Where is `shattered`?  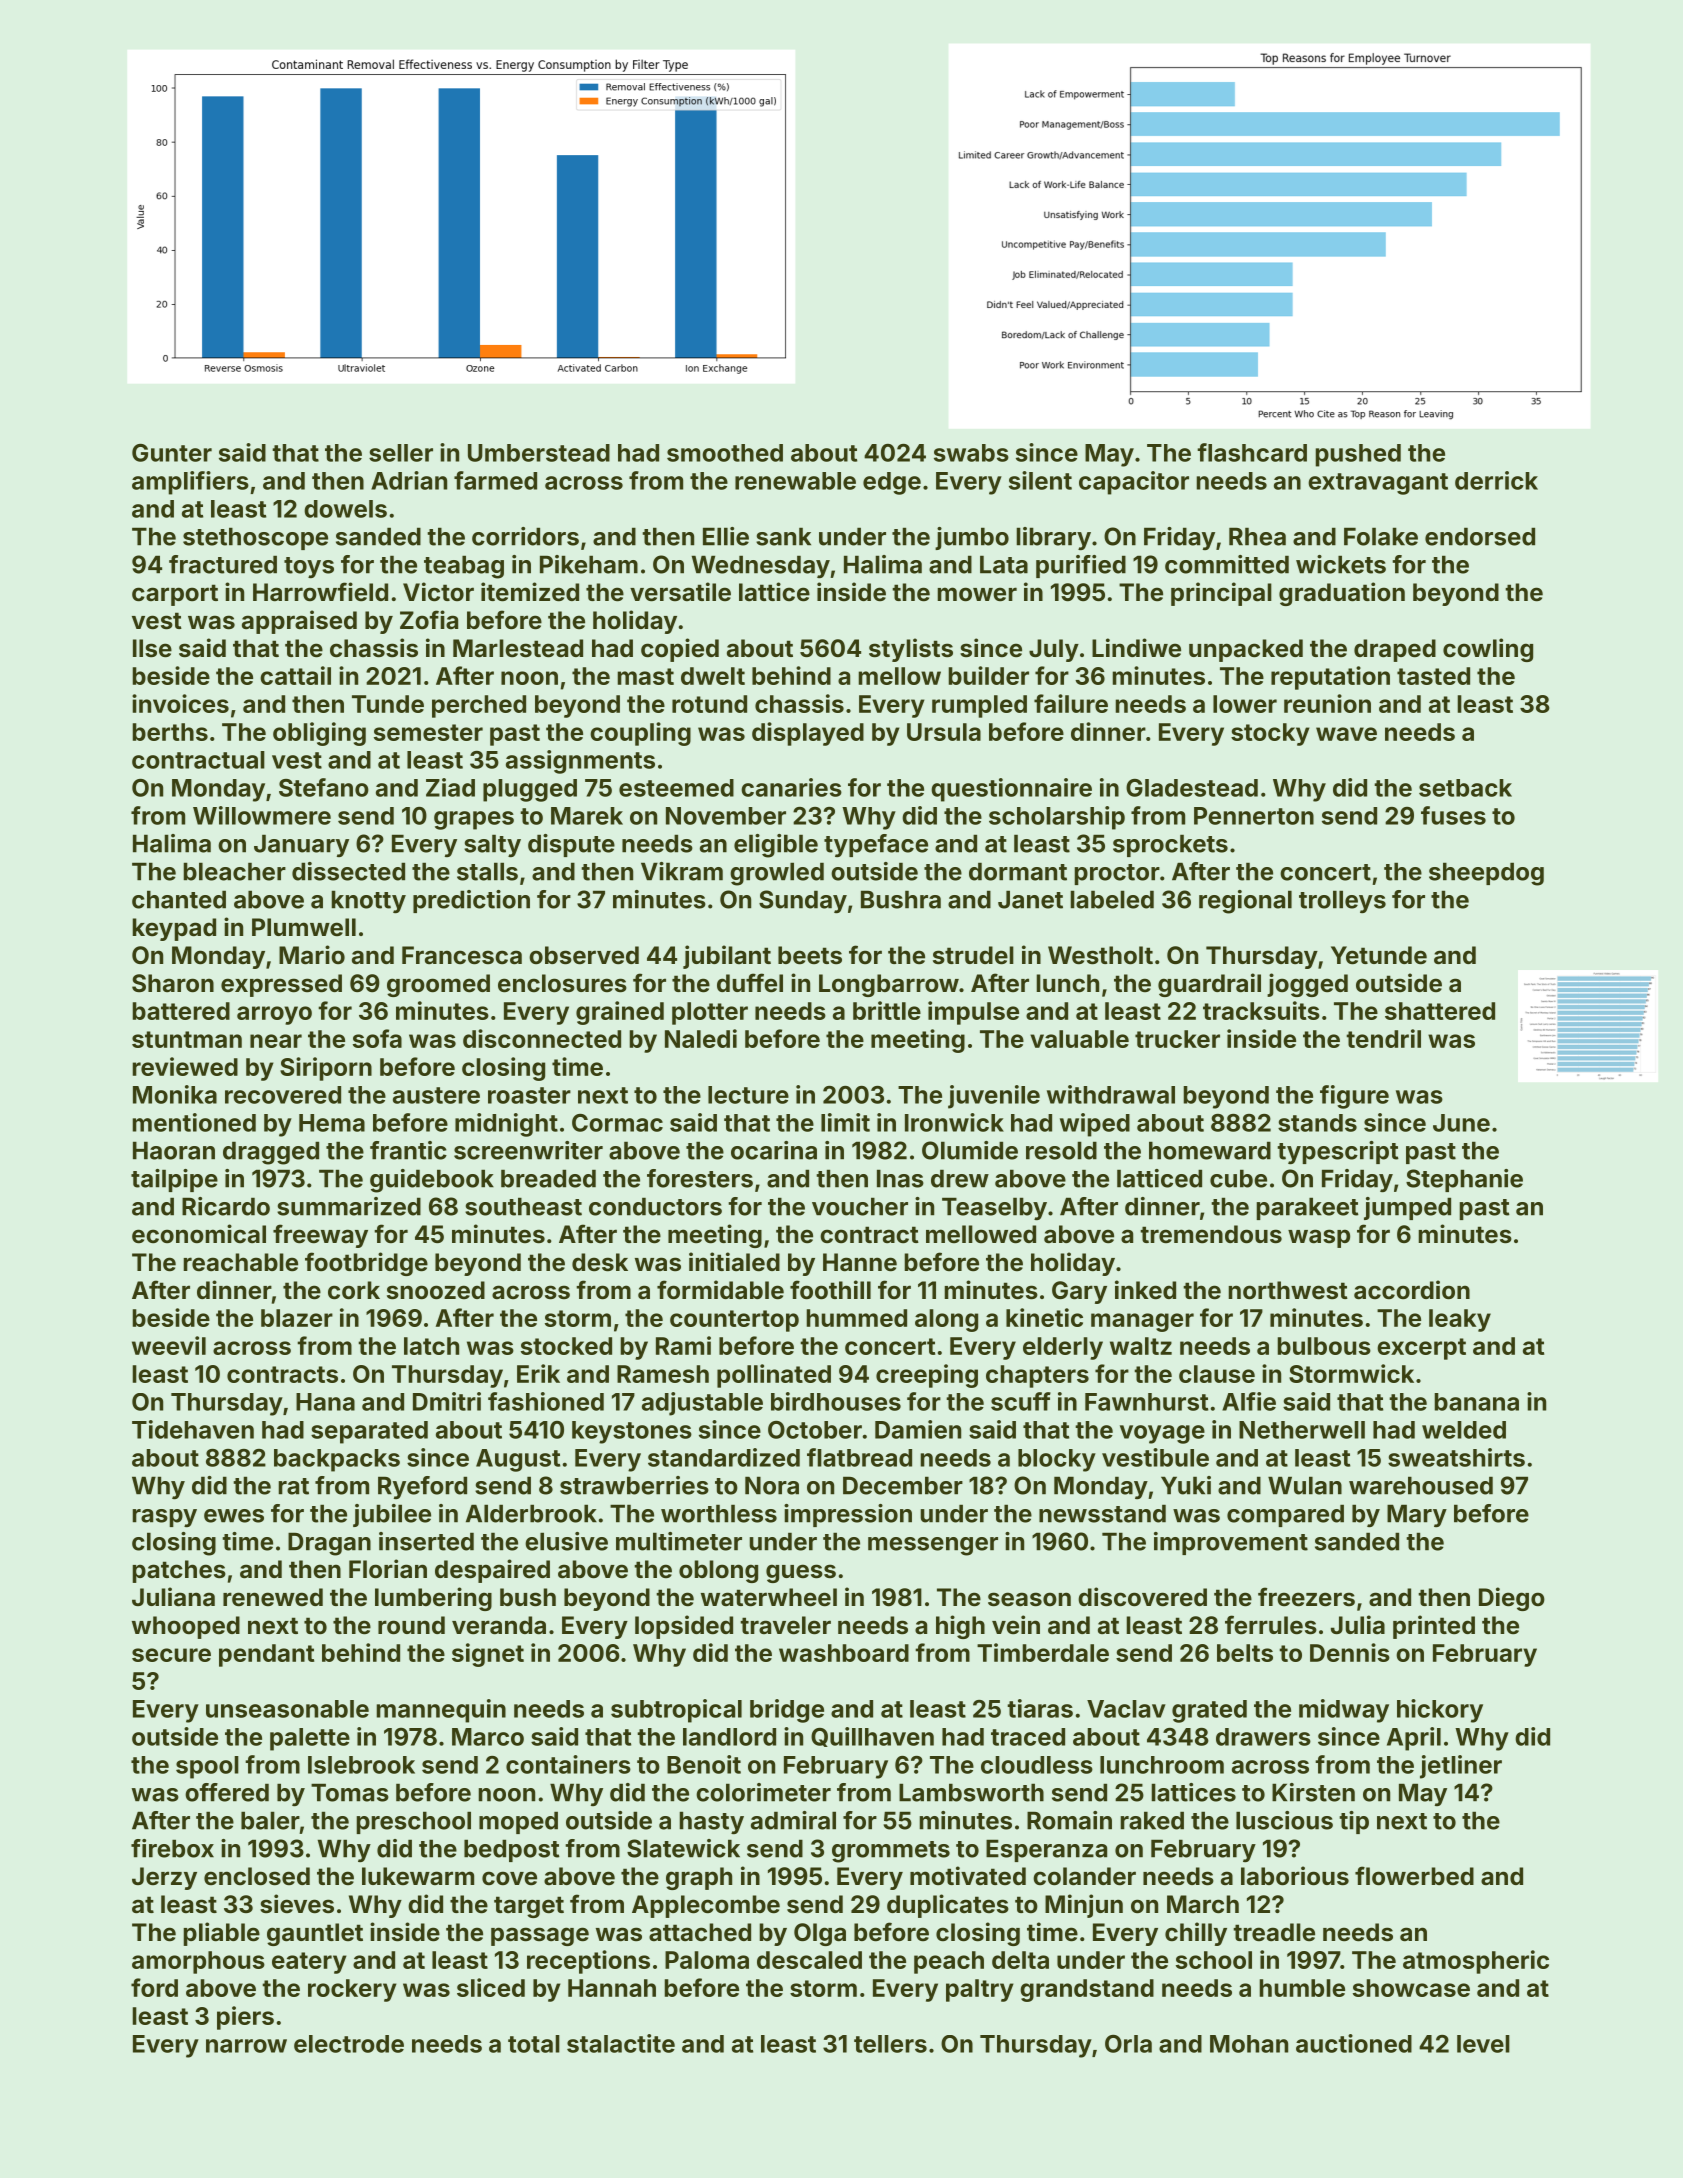
shattered is located at coordinates (1440, 1011).
